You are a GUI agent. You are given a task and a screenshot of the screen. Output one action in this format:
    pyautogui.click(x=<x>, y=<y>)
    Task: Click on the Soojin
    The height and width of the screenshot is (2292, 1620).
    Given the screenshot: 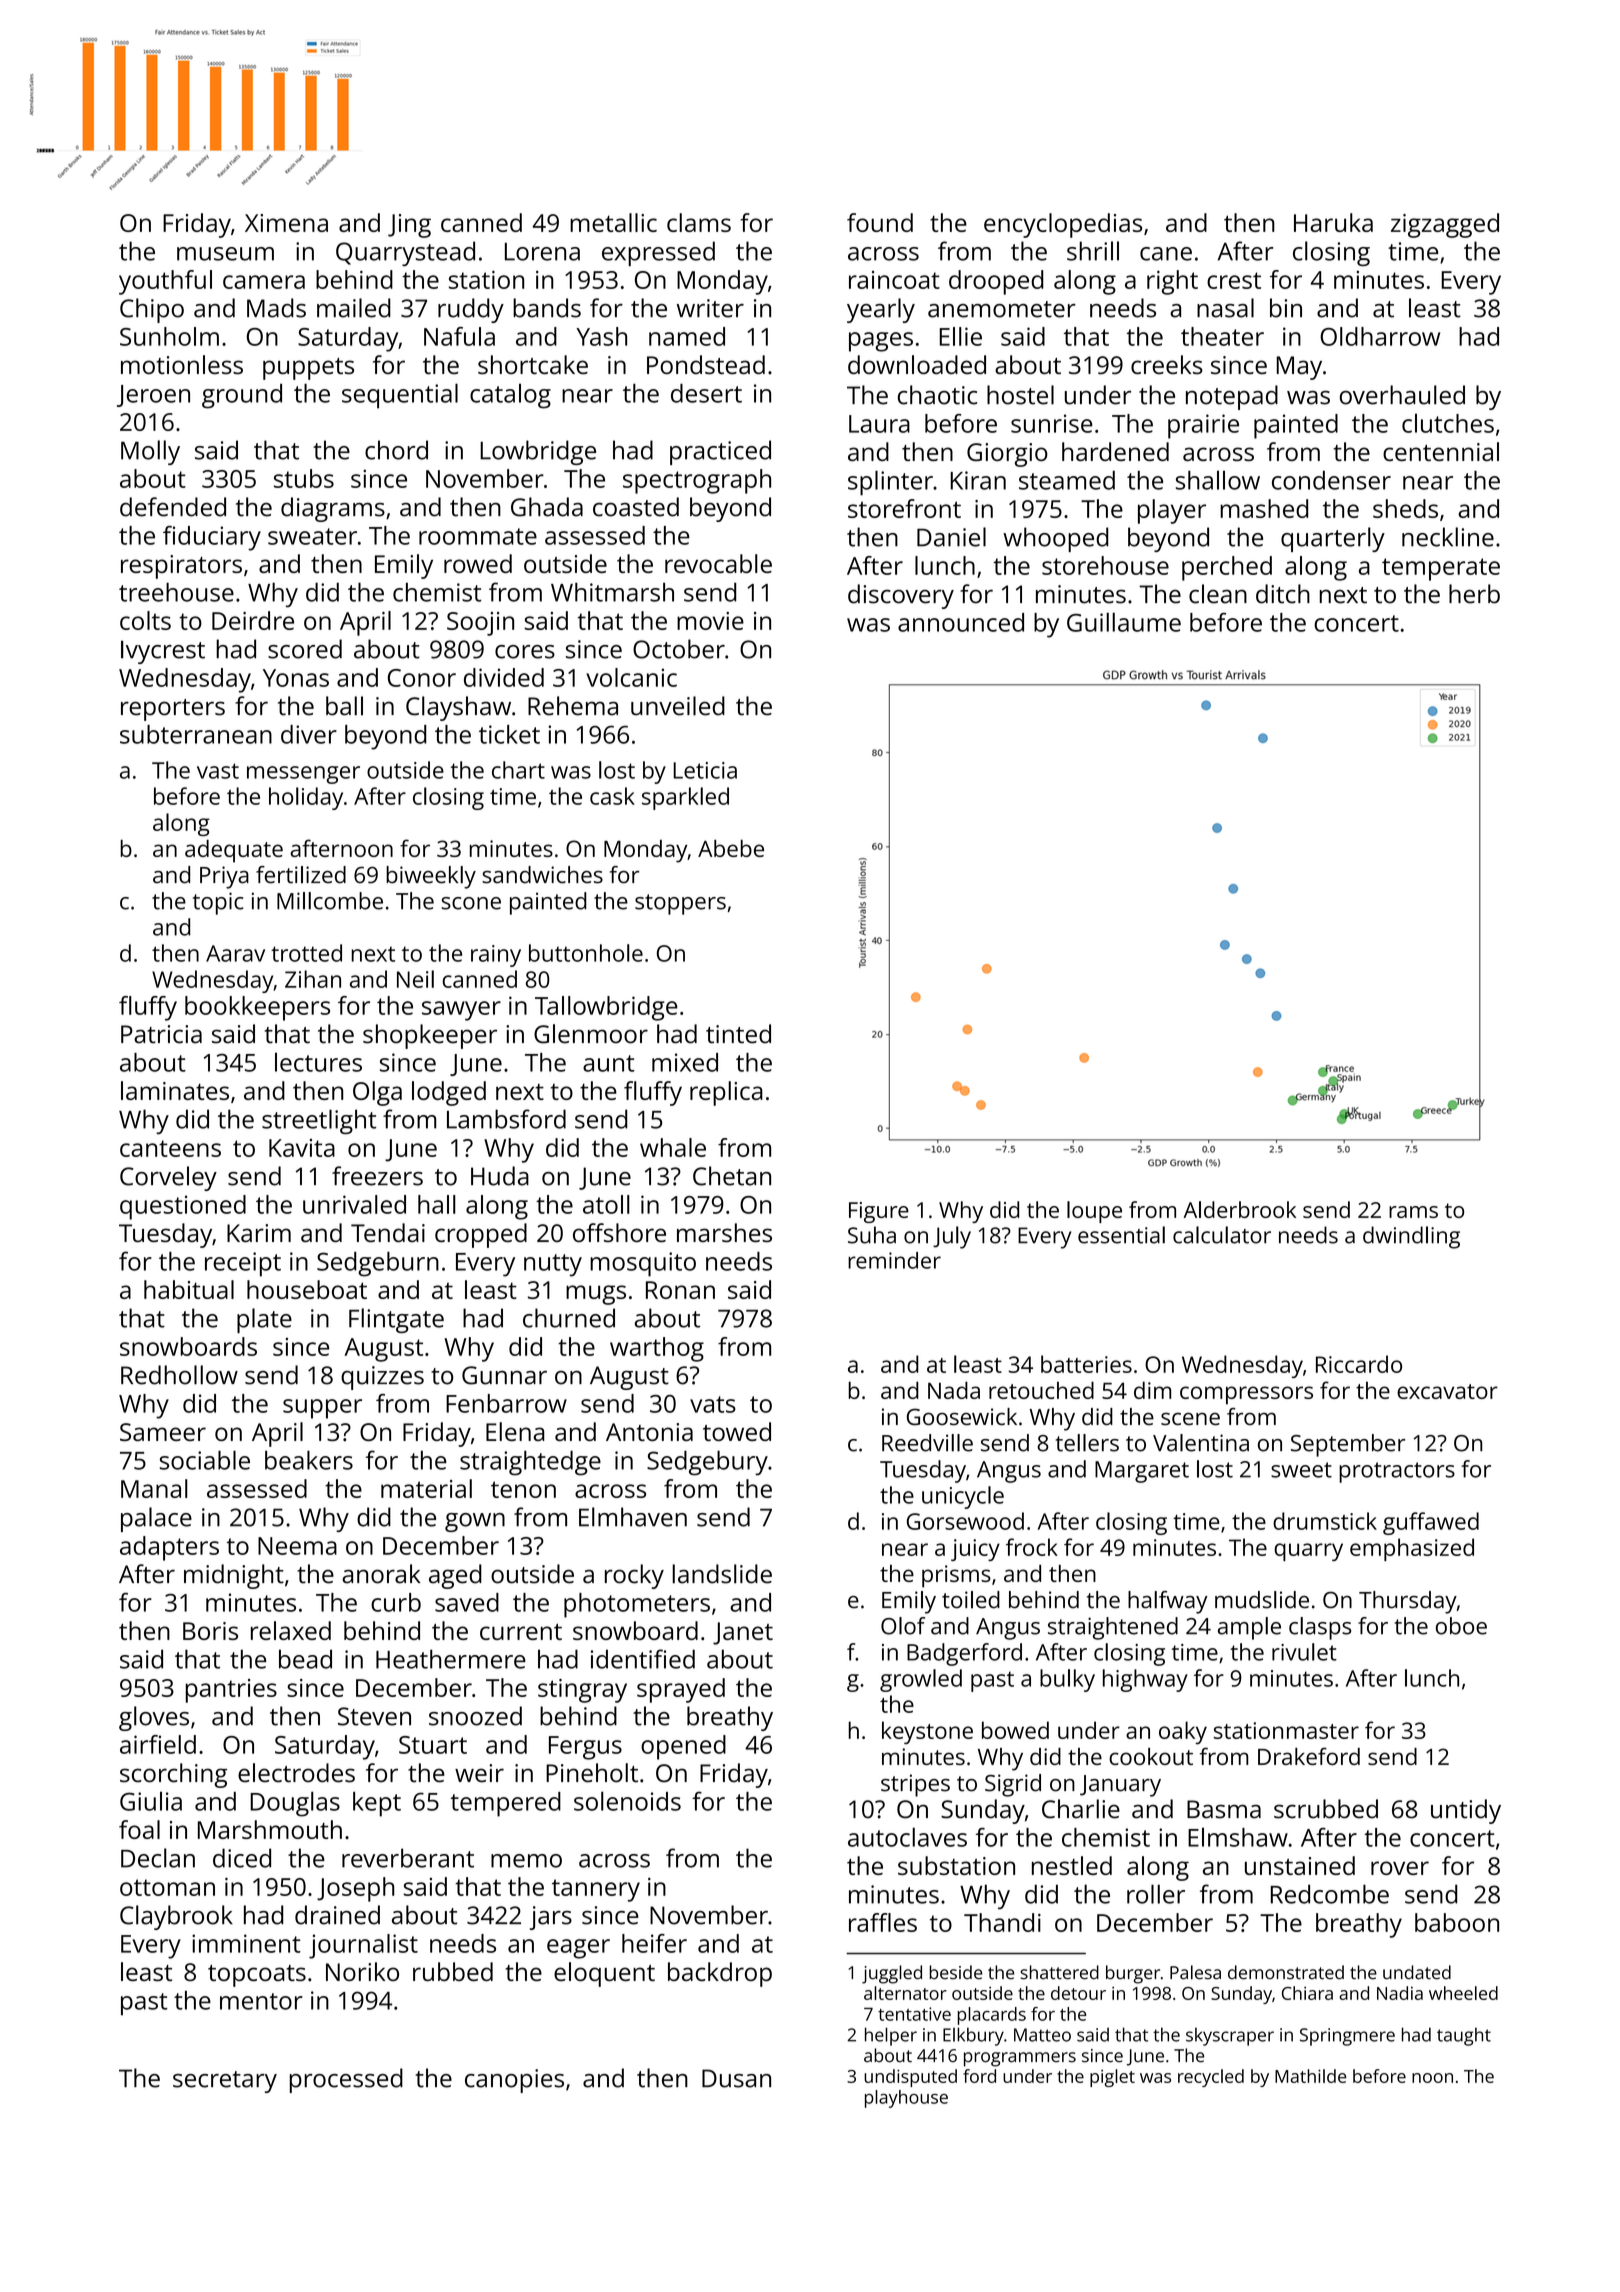 What is the action you would take?
    pyautogui.click(x=480, y=624)
